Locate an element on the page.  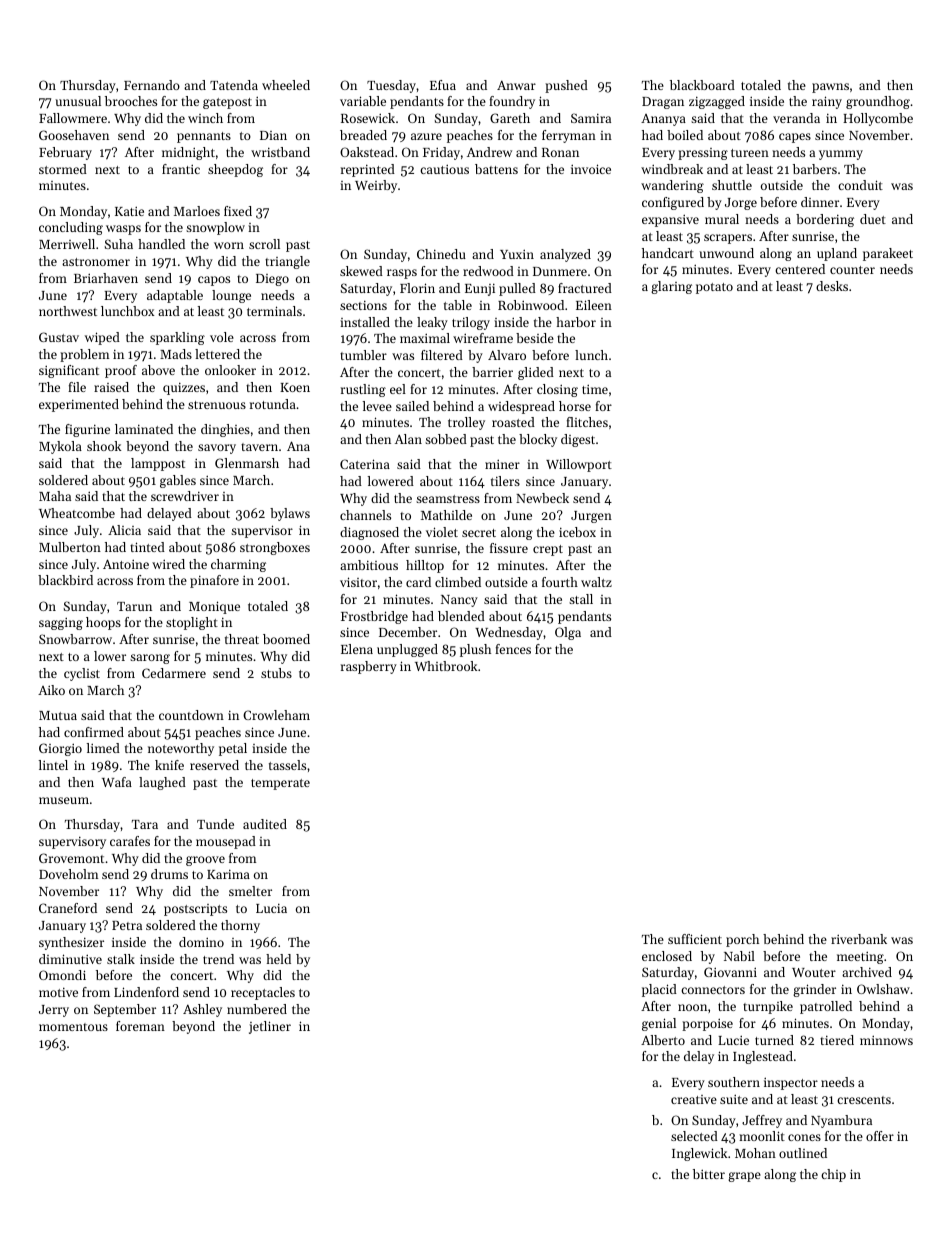
sheepdog is located at coordinates (235, 170).
